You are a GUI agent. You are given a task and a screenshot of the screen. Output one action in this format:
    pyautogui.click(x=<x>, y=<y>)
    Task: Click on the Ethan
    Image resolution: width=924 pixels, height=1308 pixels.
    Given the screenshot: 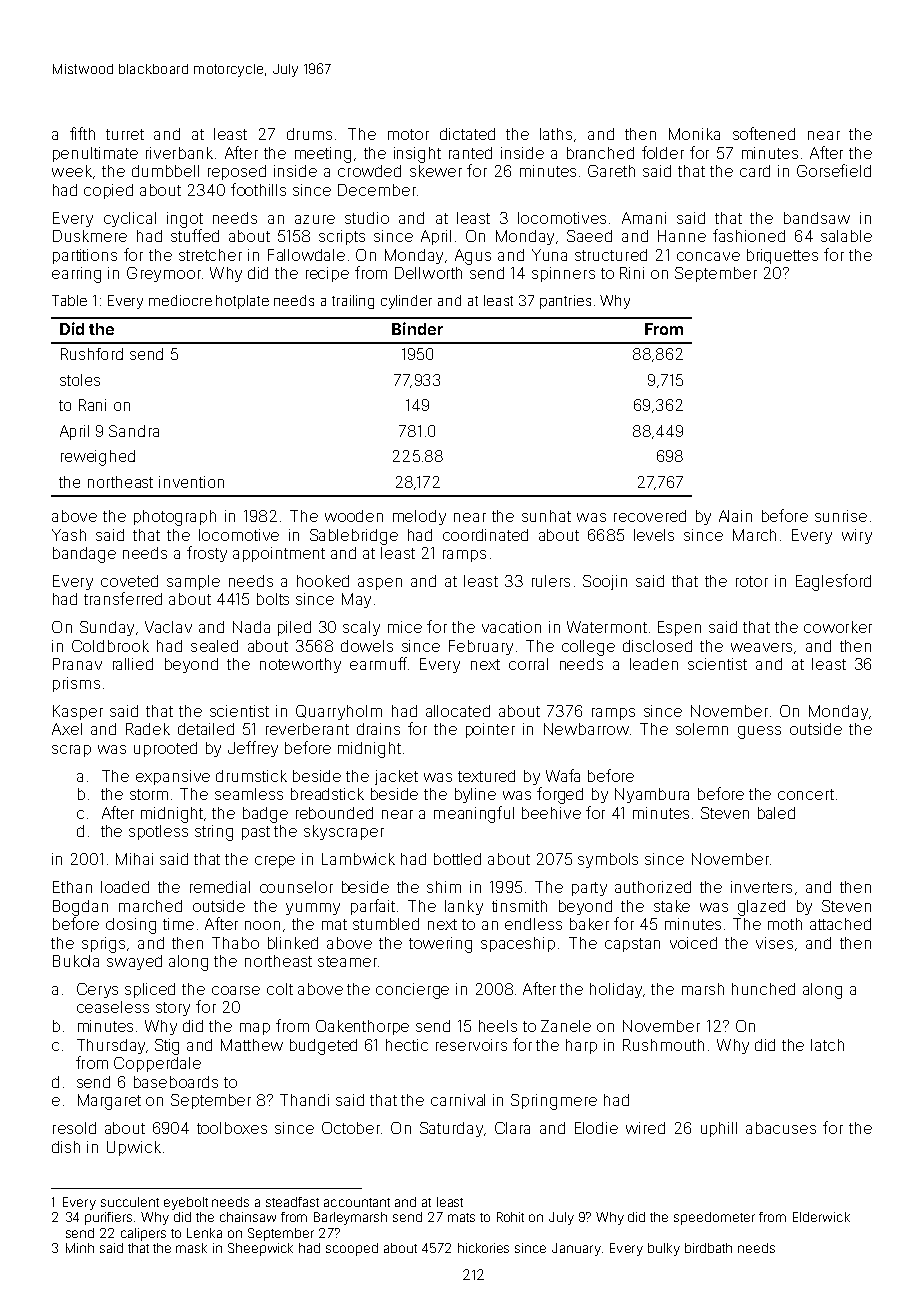 What is the action you would take?
    pyautogui.click(x=72, y=887)
